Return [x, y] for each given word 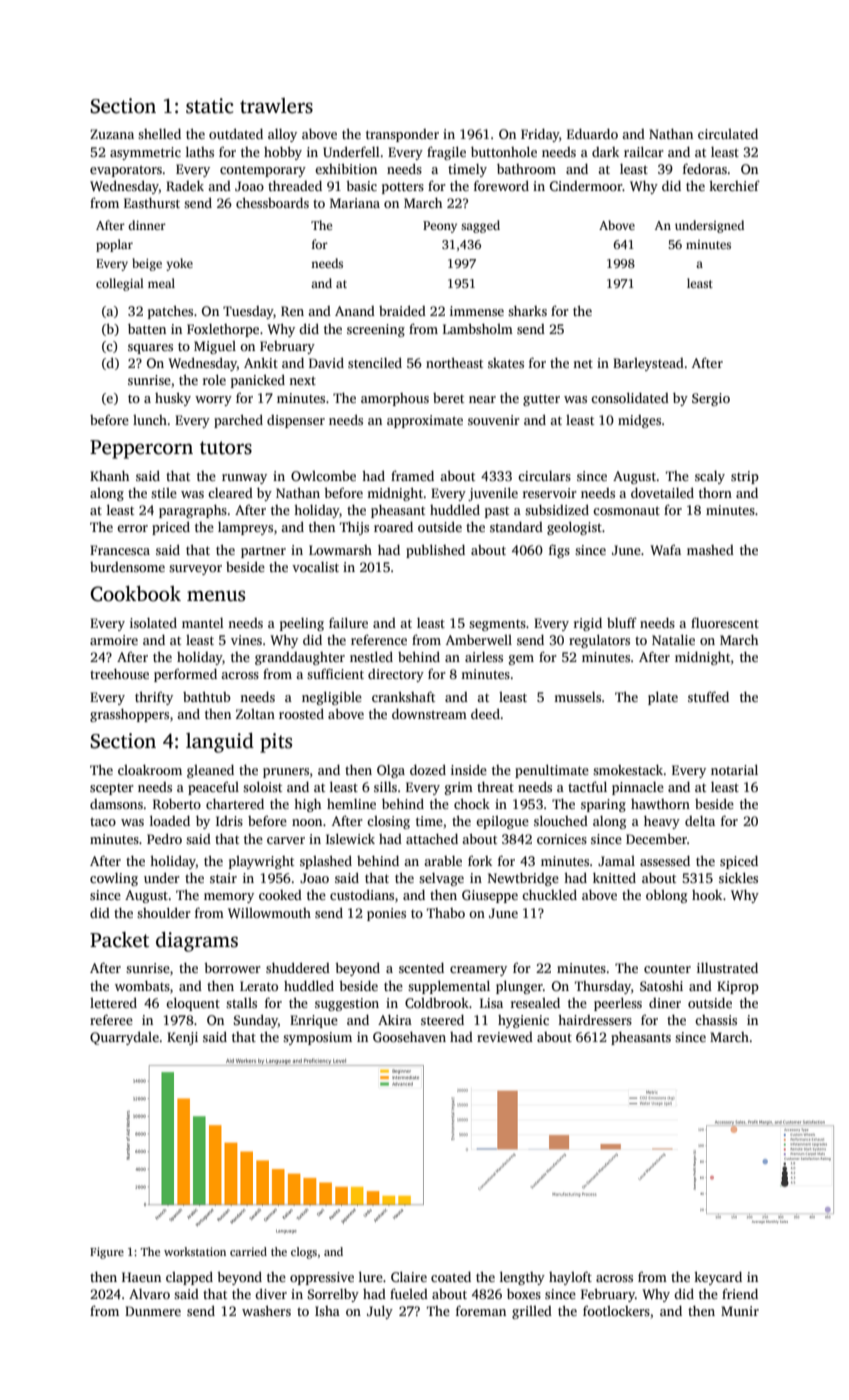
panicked [258, 381]
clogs [304, 1253]
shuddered [298, 967]
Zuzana [112, 134]
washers [266, 1311]
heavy [662, 822]
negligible [332, 698]
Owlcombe [323, 476]
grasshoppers [129, 715]
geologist [574, 528]
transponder [402, 135]
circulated [728, 134]
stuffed [708, 696]
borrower [232, 968]
